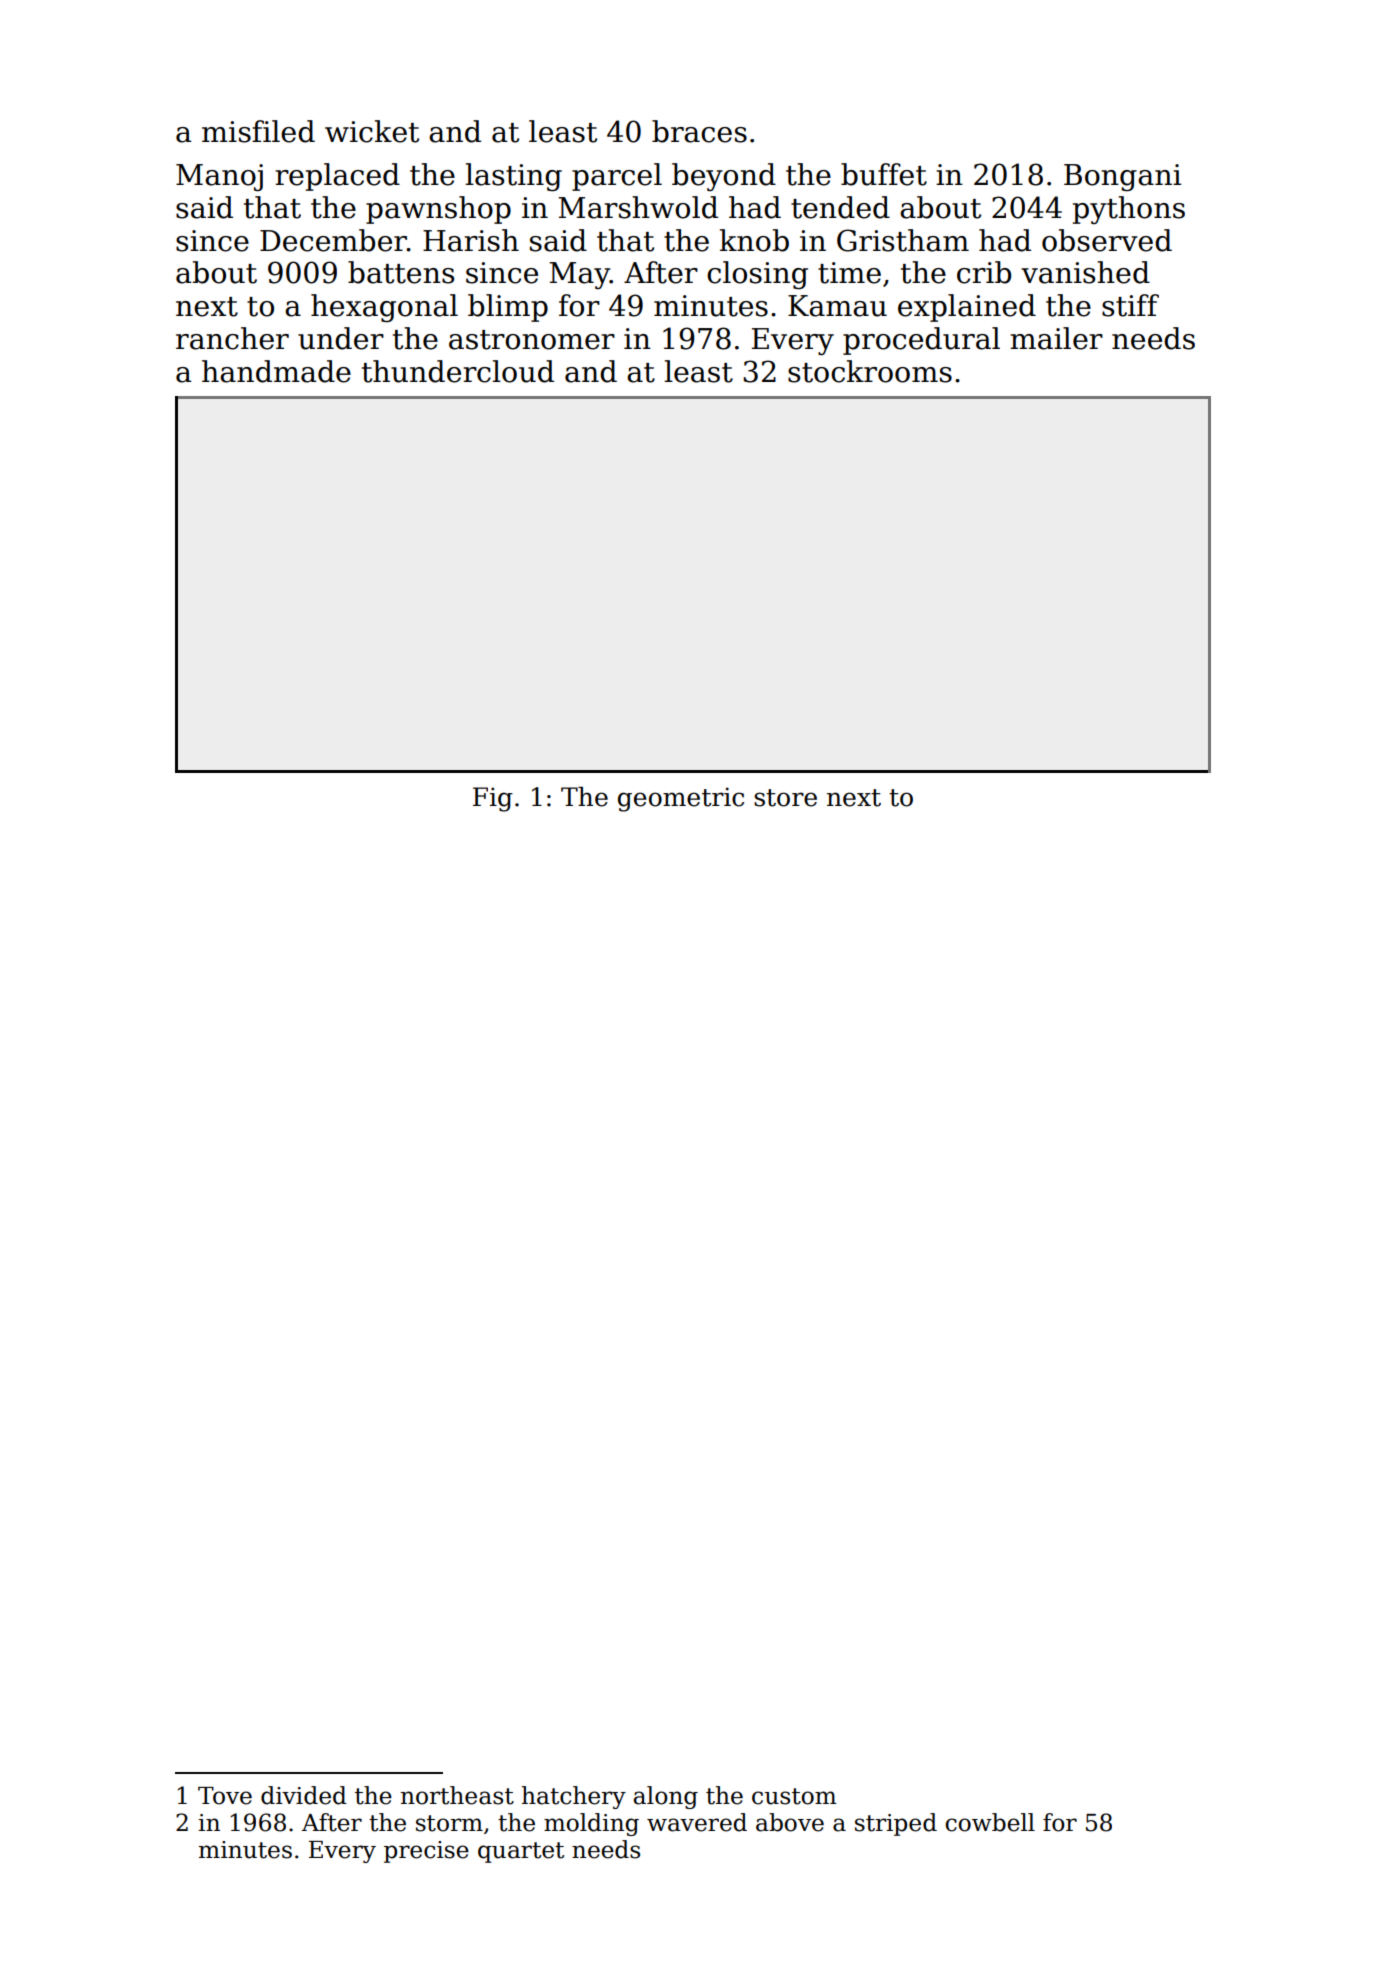 The width and height of the screenshot is (1386, 1969). What do you see at coordinates (276, 371) in the screenshot?
I see `handmade` at bounding box center [276, 371].
